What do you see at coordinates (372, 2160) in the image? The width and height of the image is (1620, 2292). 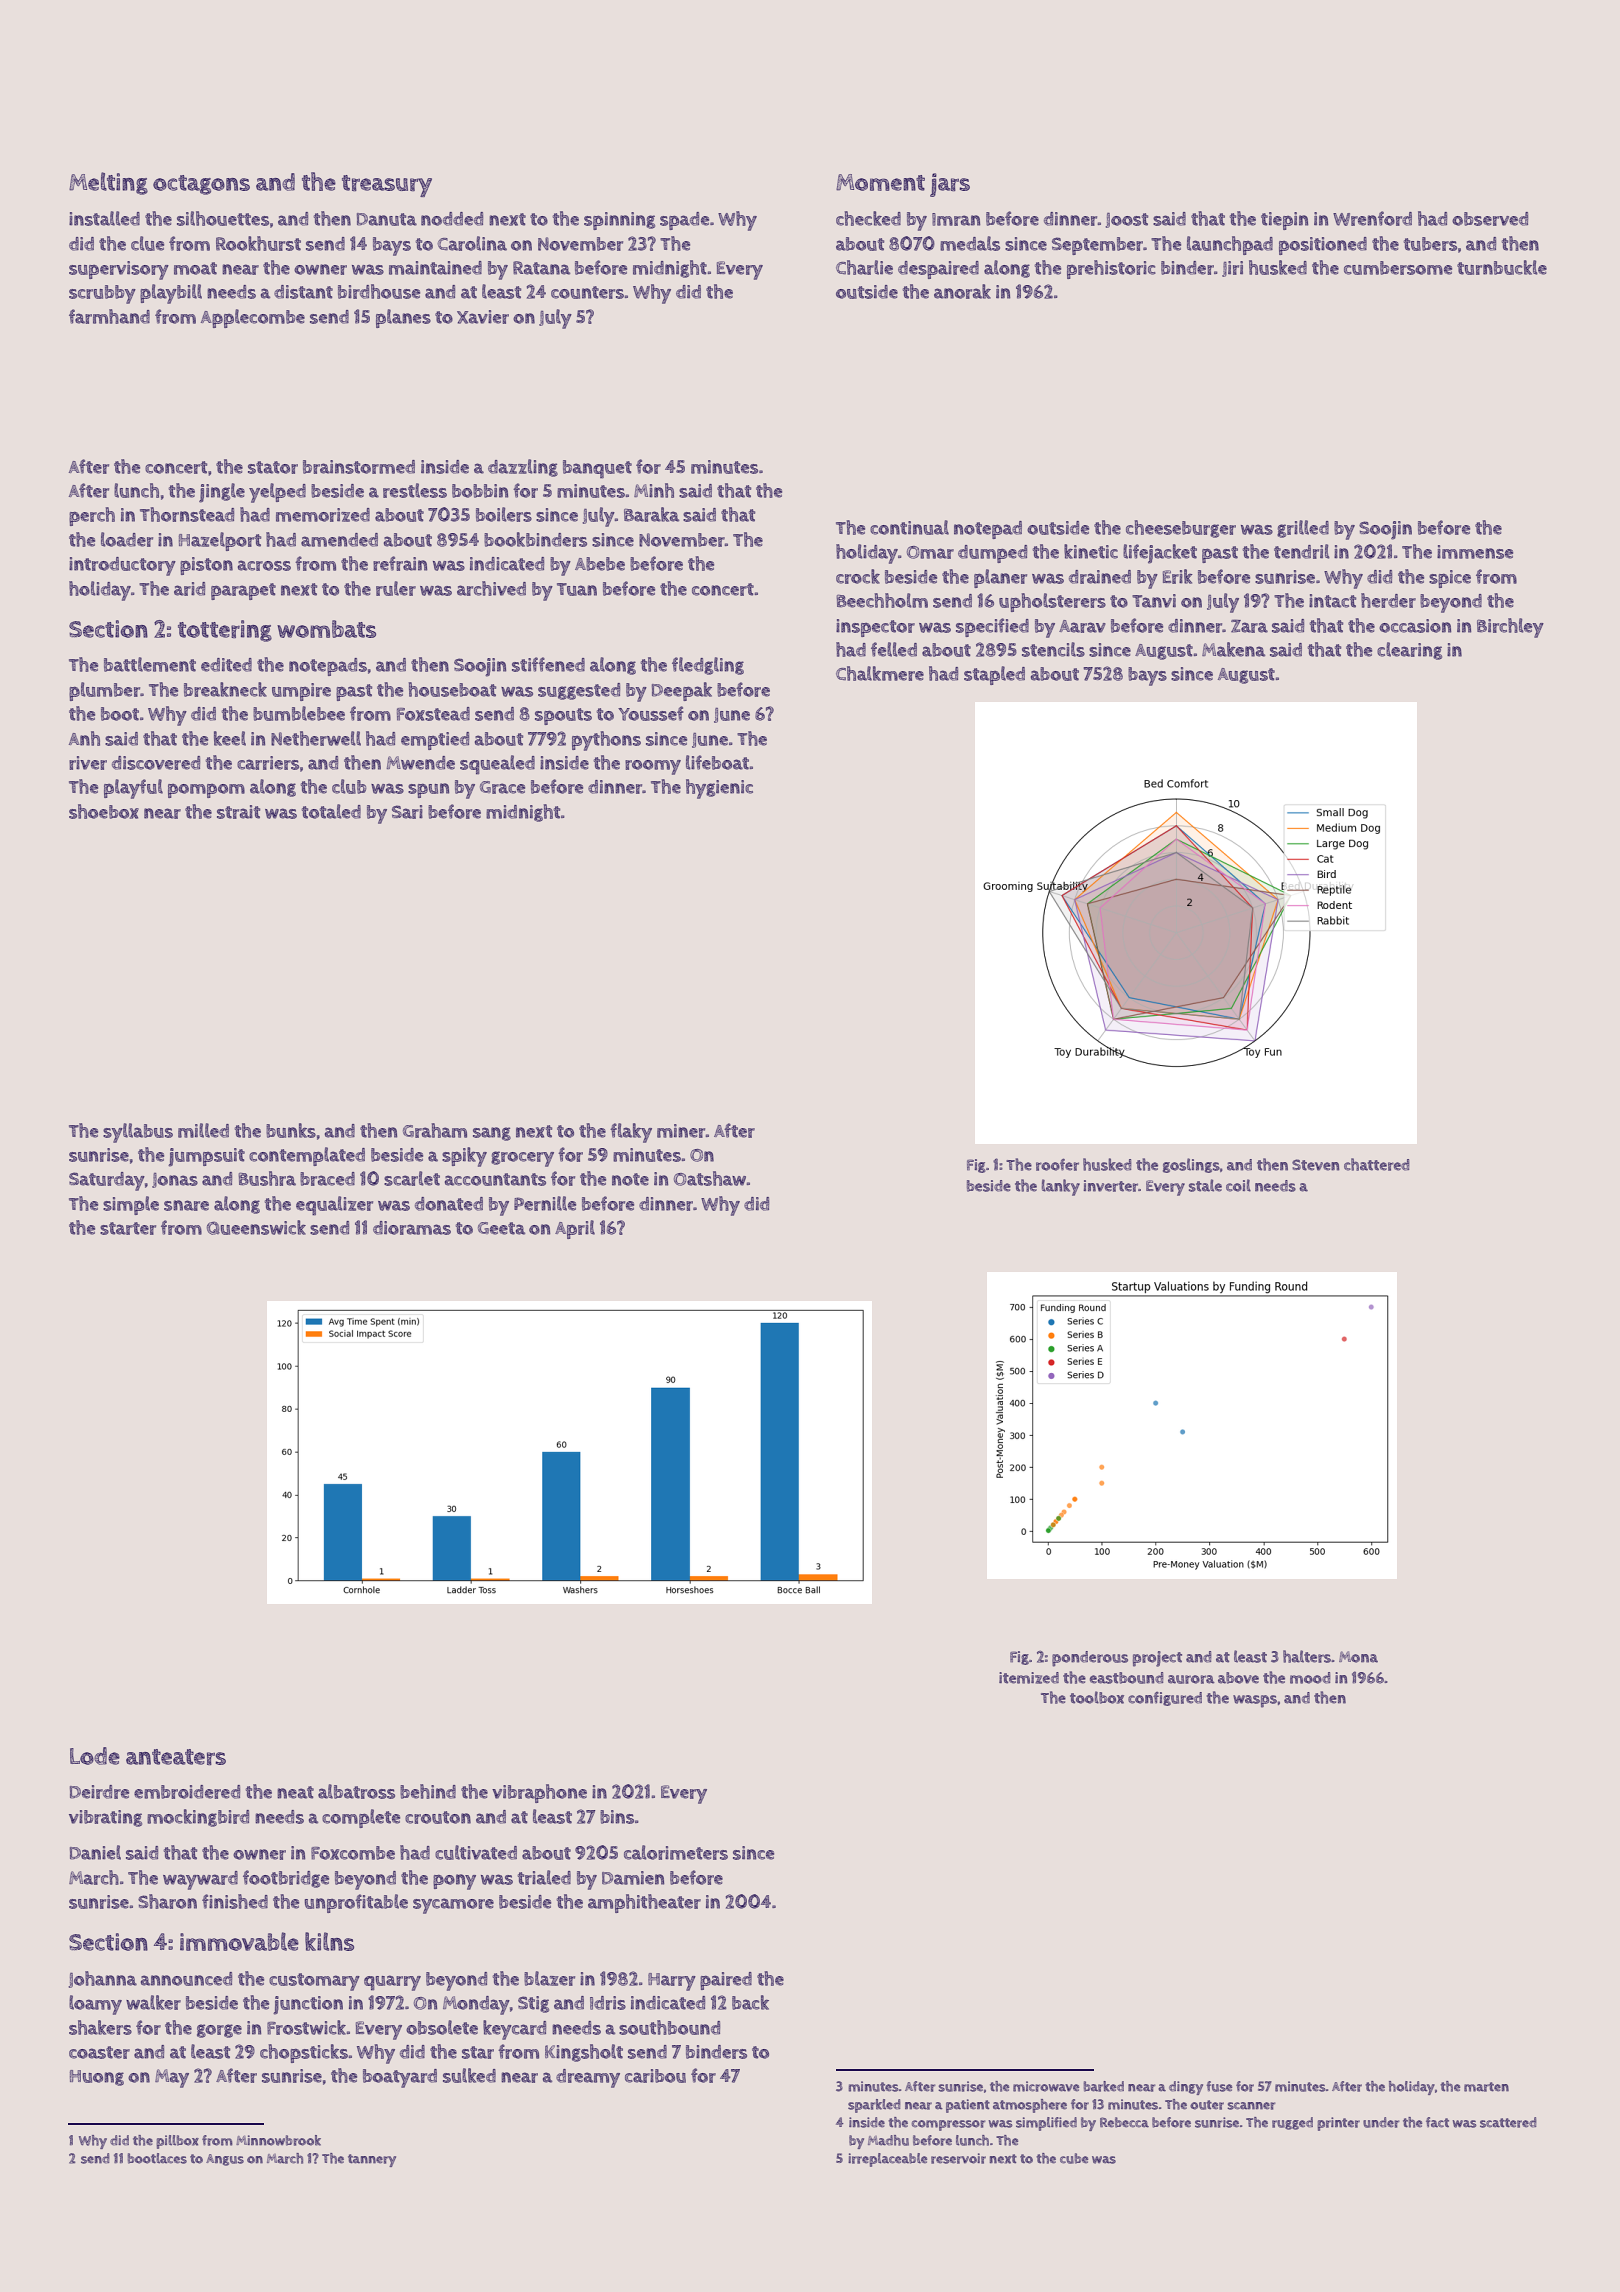 I see `tannery` at bounding box center [372, 2160].
